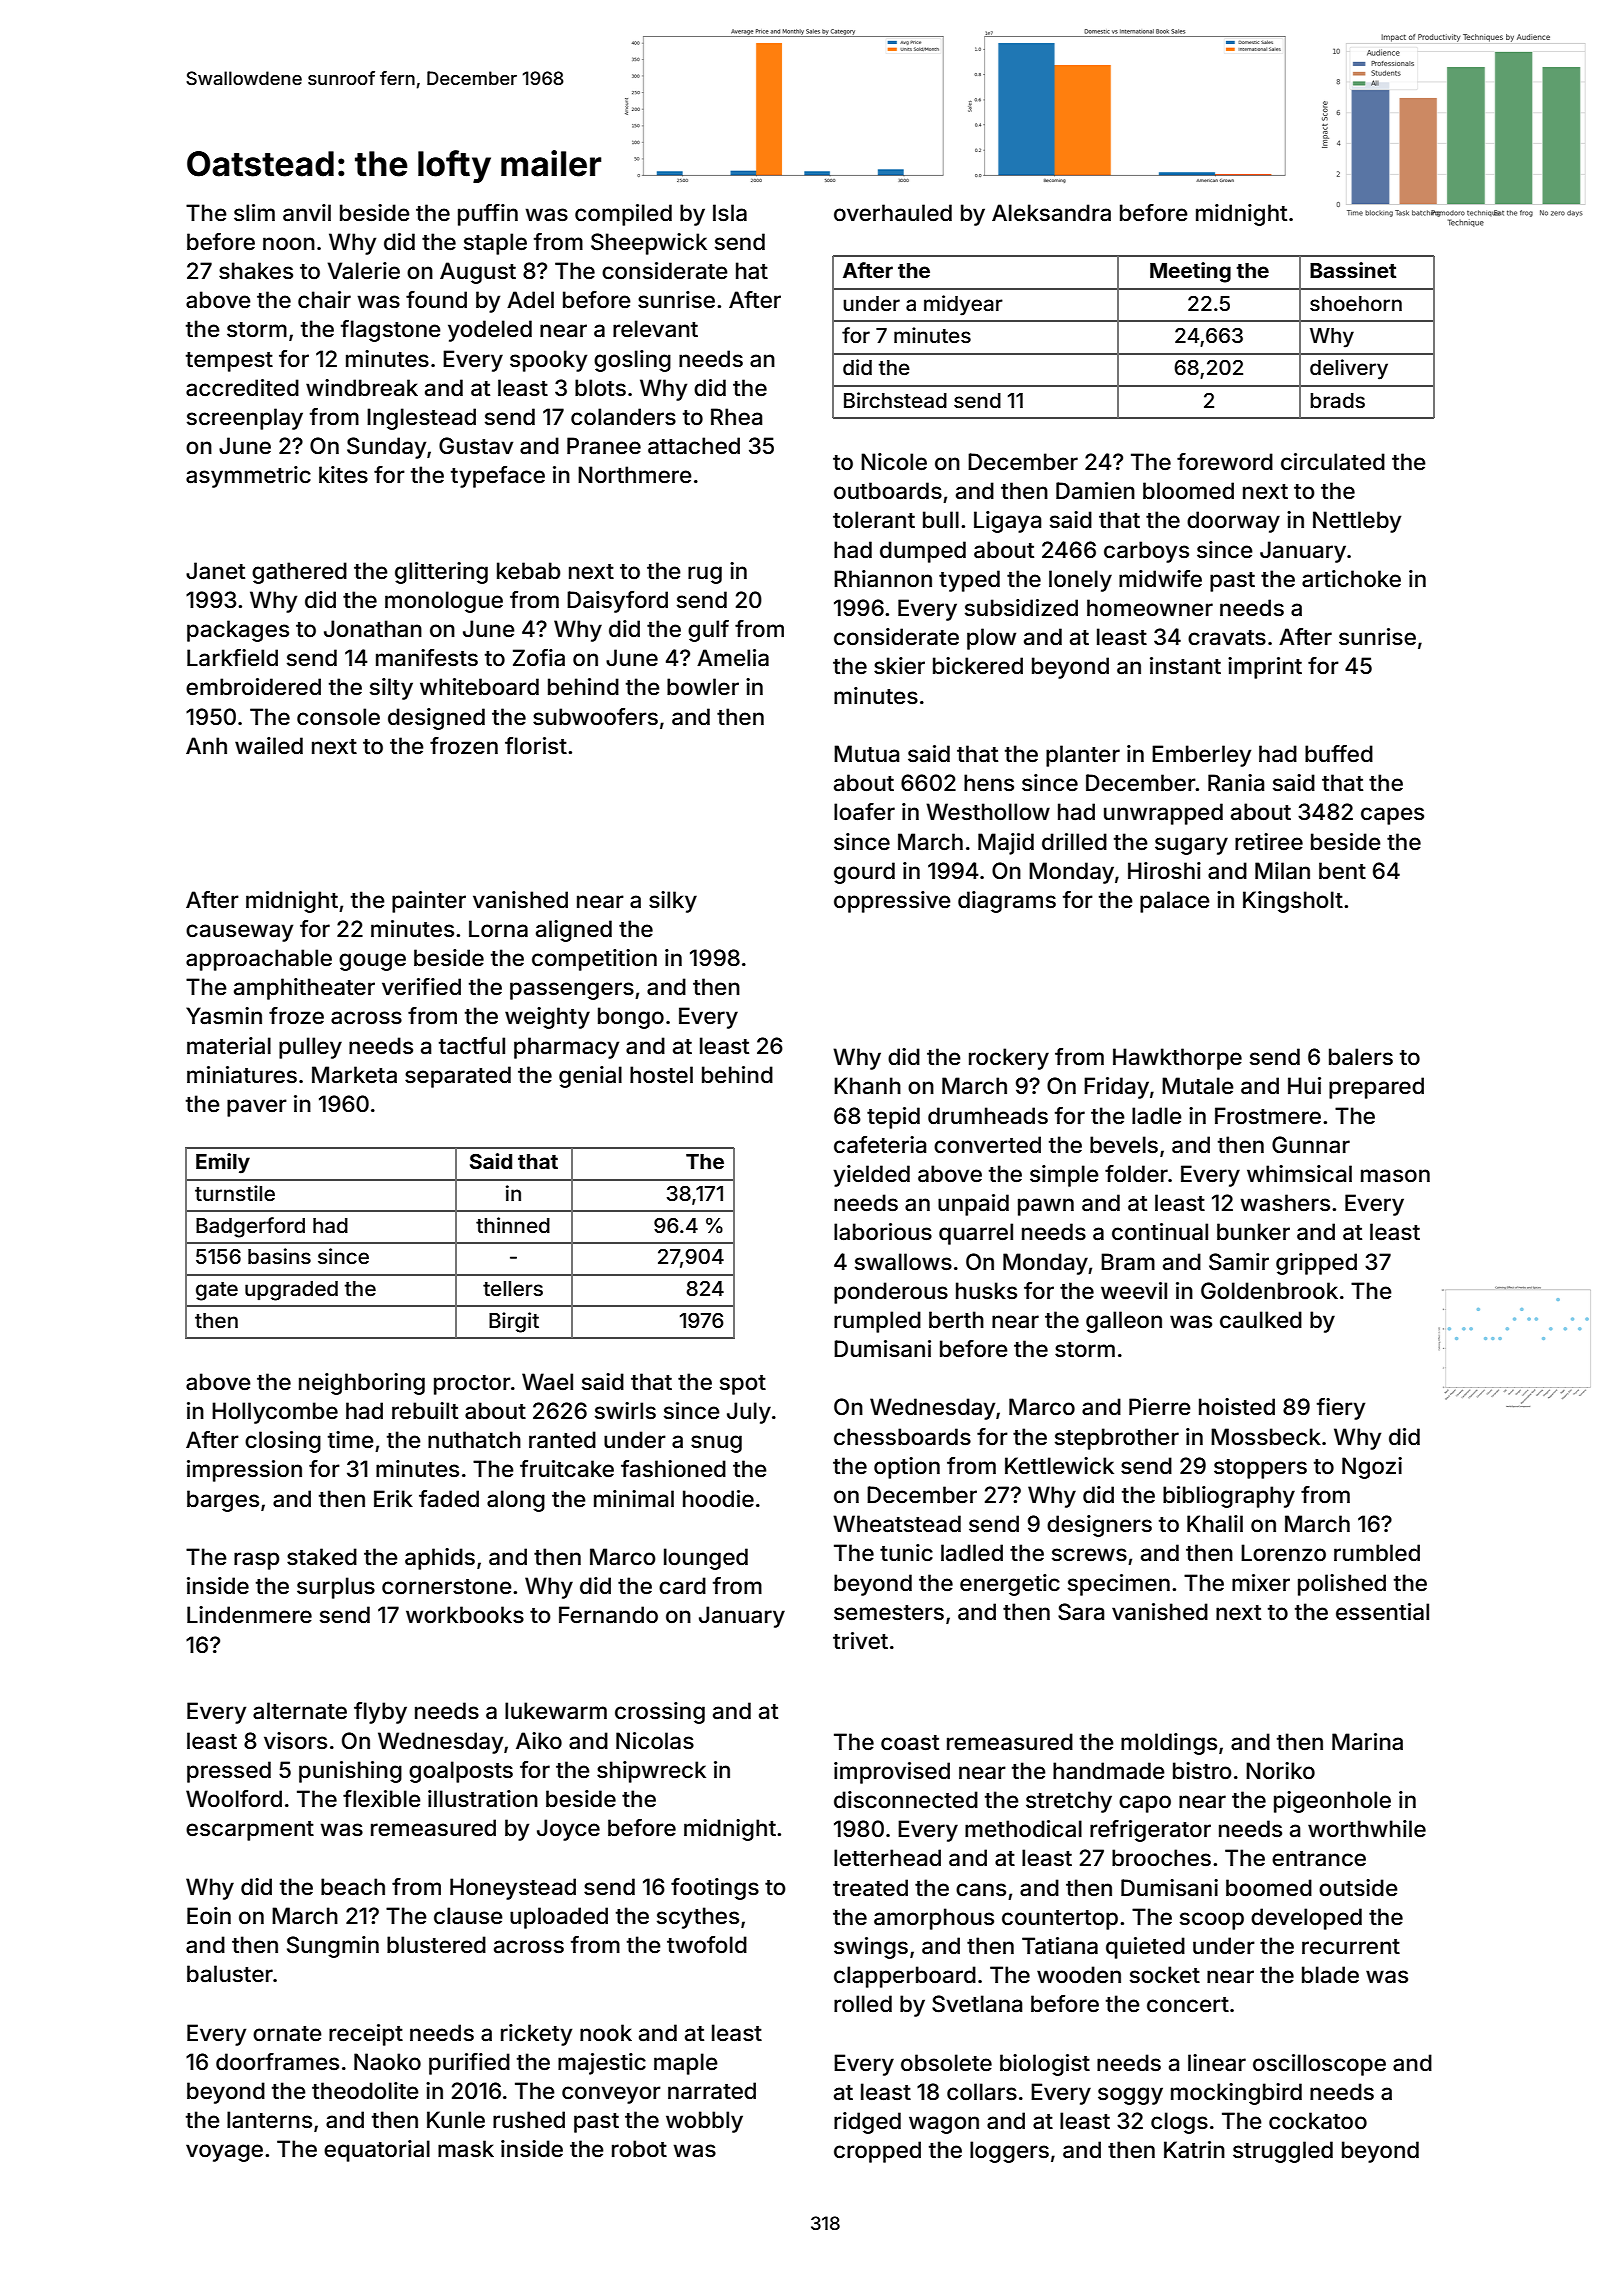  I want to click on Birgit, so click(514, 1322).
